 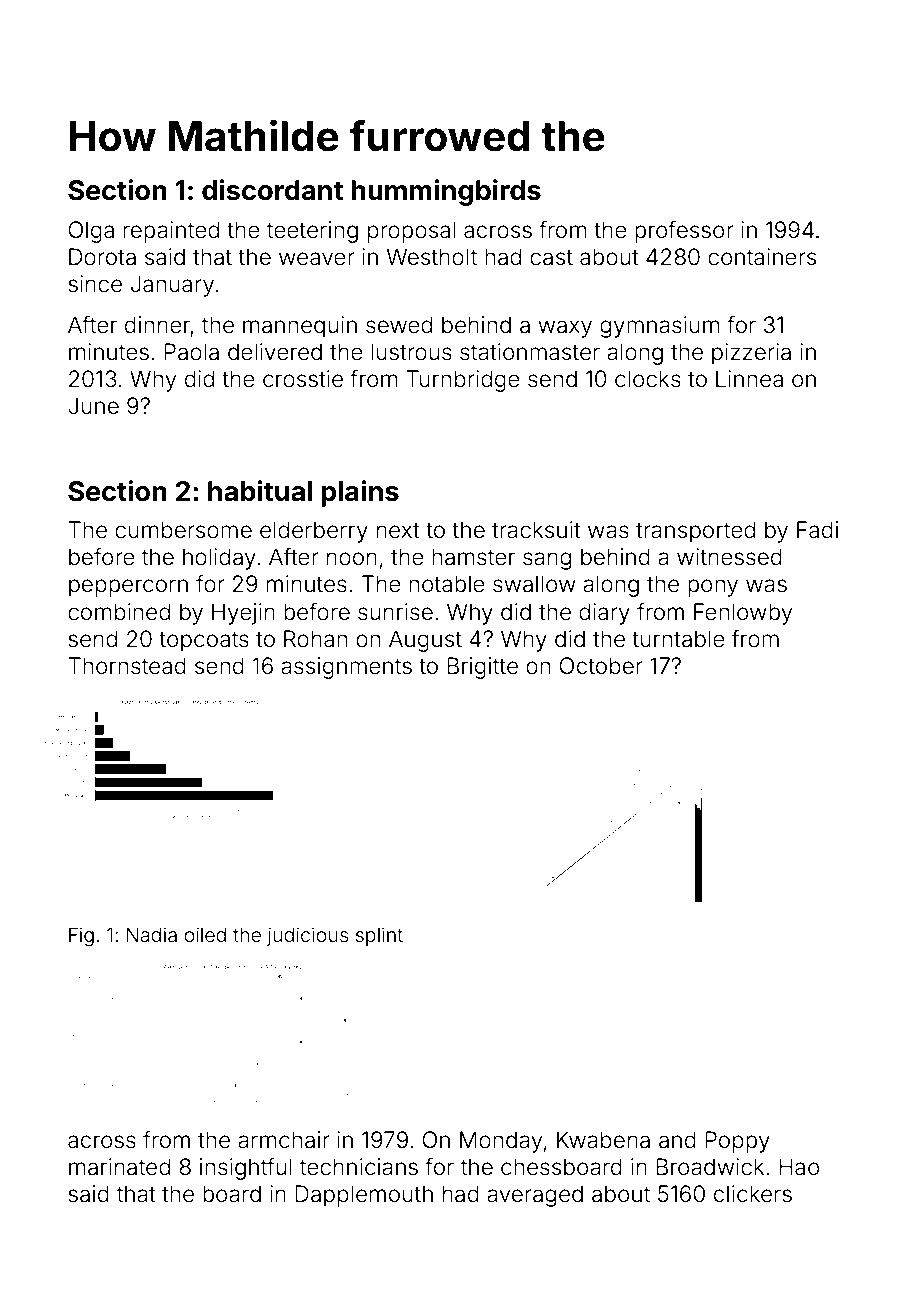 What do you see at coordinates (352, 559) in the screenshot?
I see `noon` at bounding box center [352, 559].
